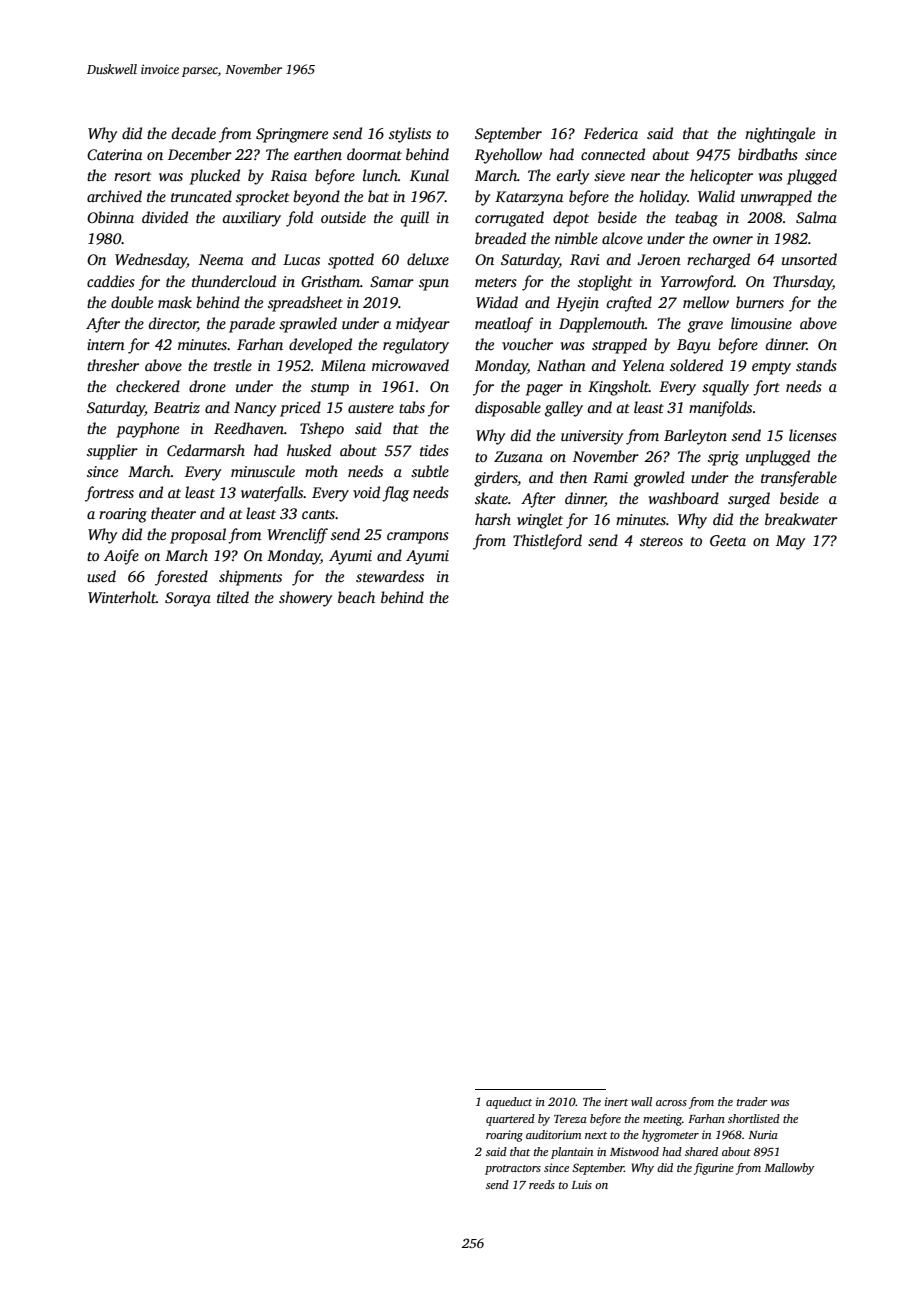  What do you see at coordinates (661, 541) in the image?
I see `stereos` at bounding box center [661, 541].
